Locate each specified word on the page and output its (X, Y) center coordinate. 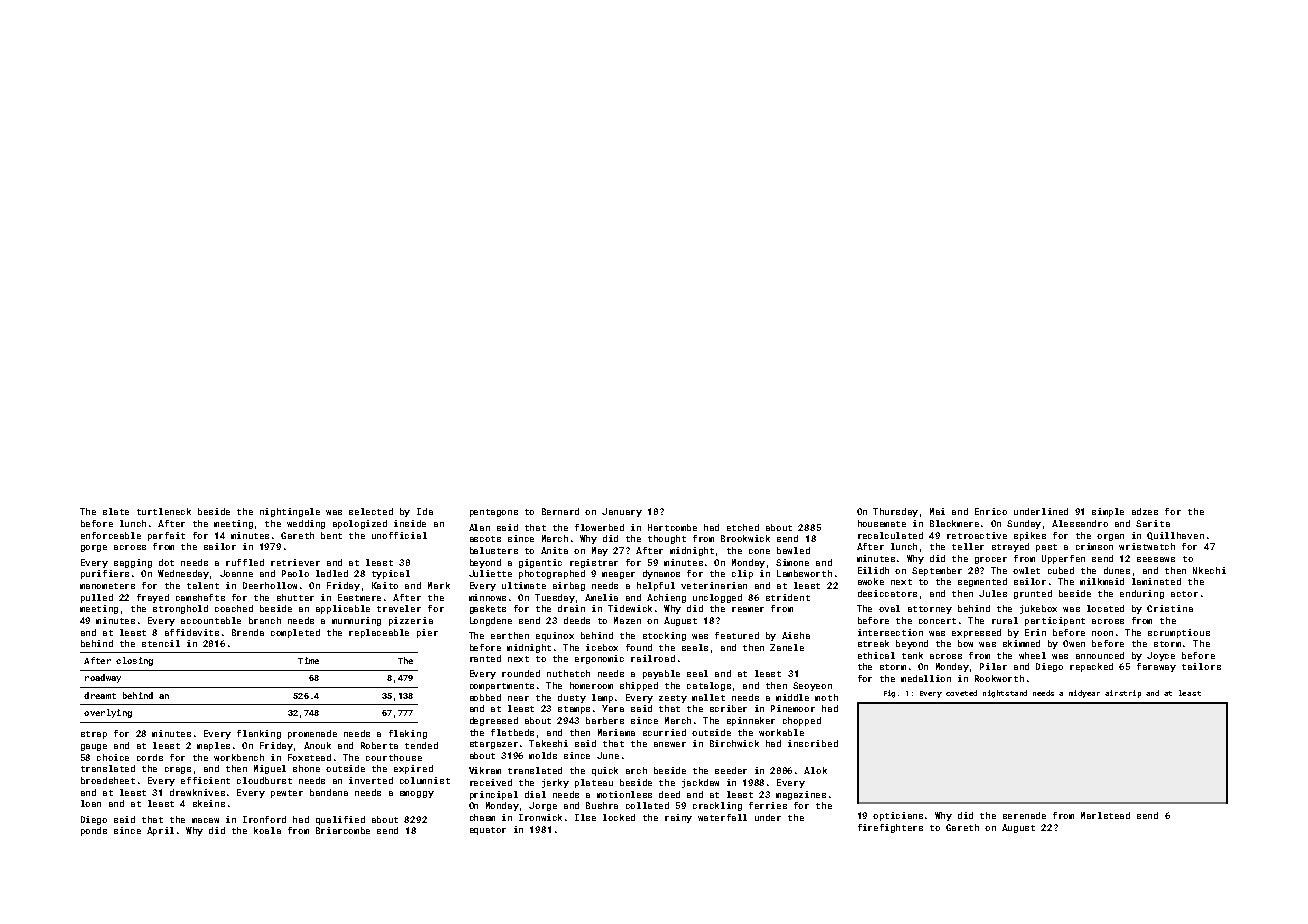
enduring (1142, 594)
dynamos (661, 574)
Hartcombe (672, 527)
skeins (209, 803)
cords (150, 757)
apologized (360, 524)
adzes (1145, 511)
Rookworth (999, 678)
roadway (103, 678)
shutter (295, 597)
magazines (801, 795)
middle (792, 697)
